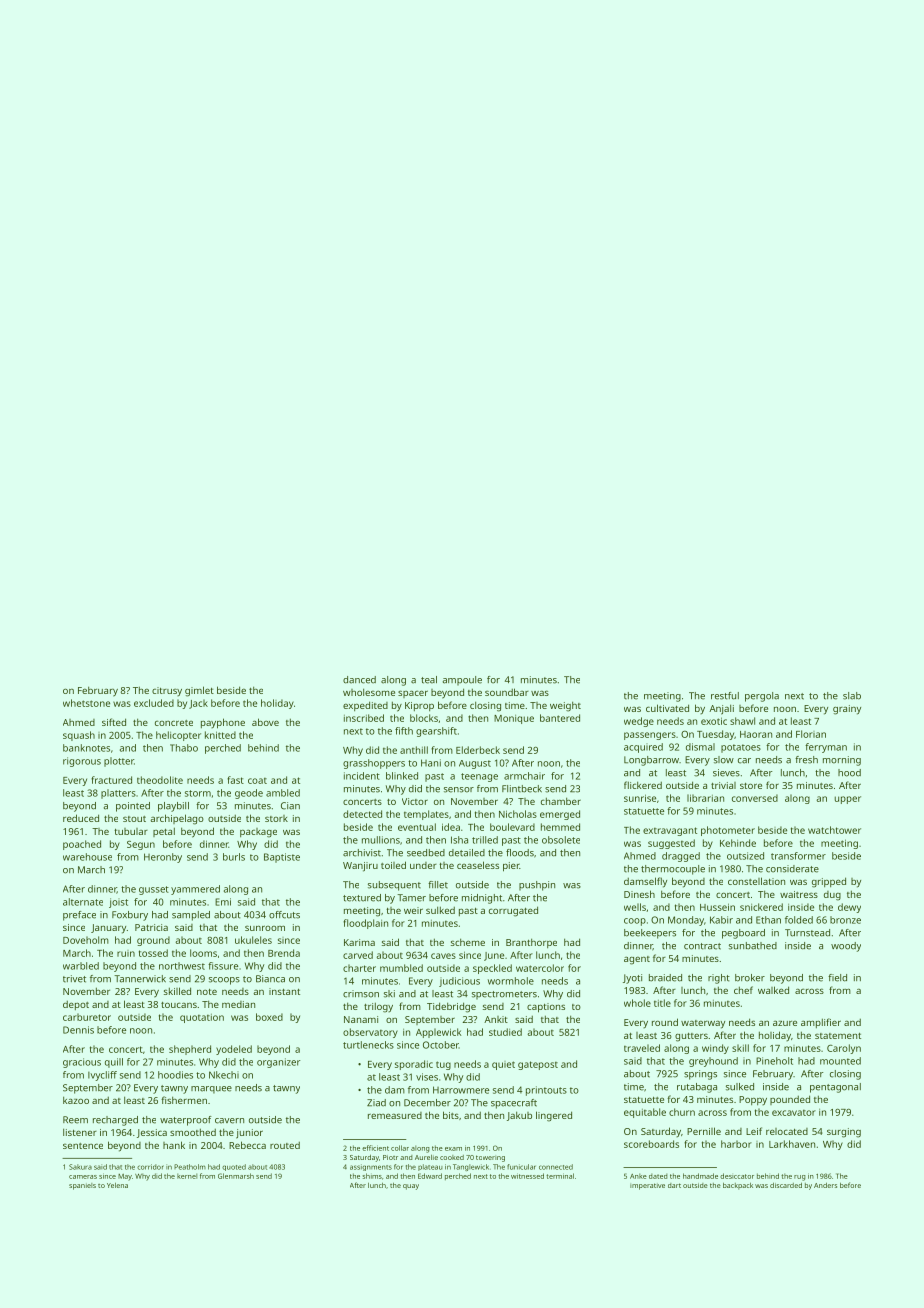  What do you see at coordinates (117, 1185) in the screenshot?
I see `Yelena` at bounding box center [117, 1185].
